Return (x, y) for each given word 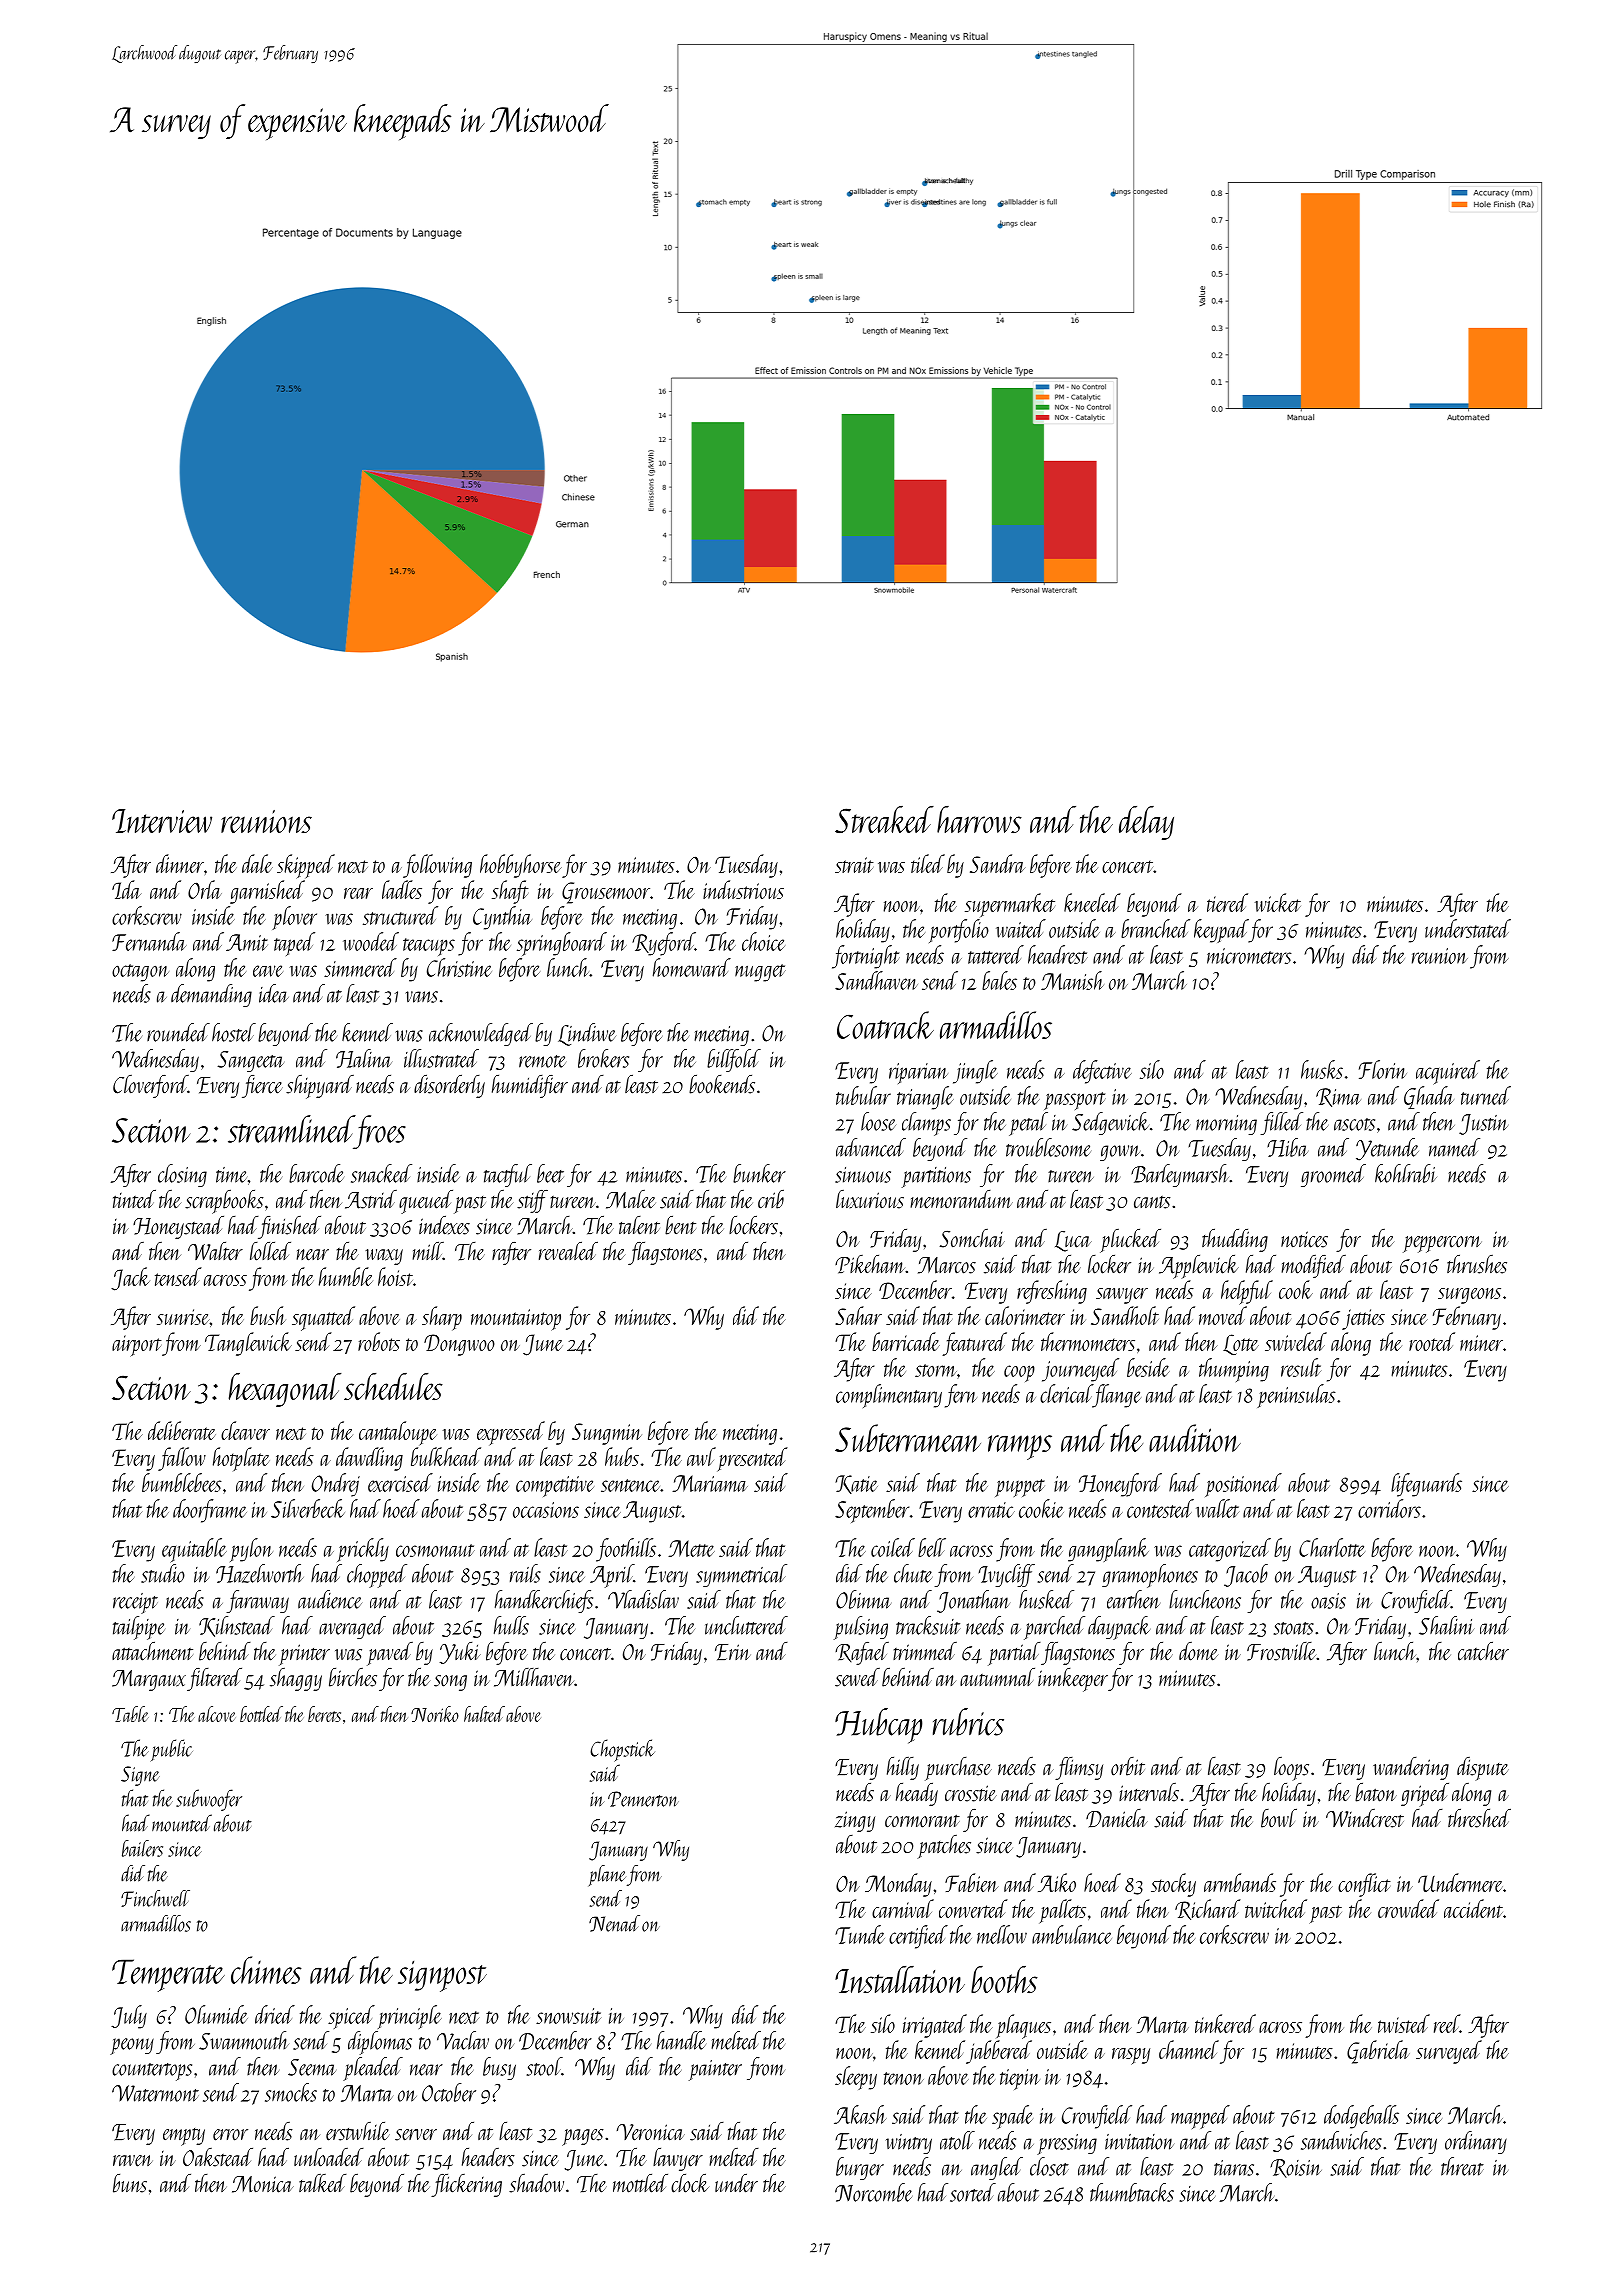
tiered (1227, 902)
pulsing (861, 1628)
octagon (140, 973)
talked (323, 2183)
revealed (568, 1251)
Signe (140, 1776)
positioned (1243, 1485)
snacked (381, 1173)
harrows (979, 819)
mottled (640, 2183)
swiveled (1296, 1341)
